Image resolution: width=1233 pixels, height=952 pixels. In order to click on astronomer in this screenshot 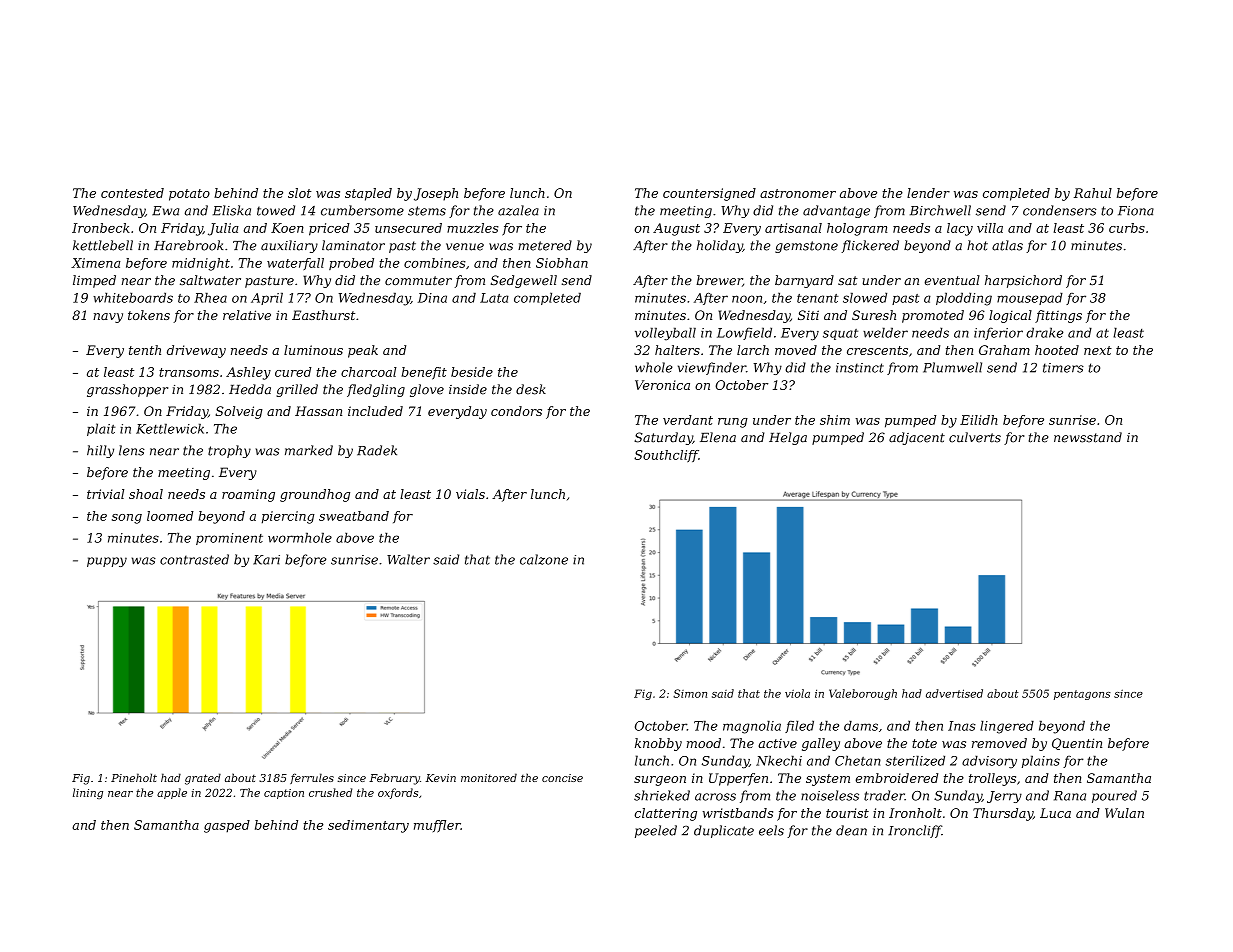, I will do `click(798, 193)`.
